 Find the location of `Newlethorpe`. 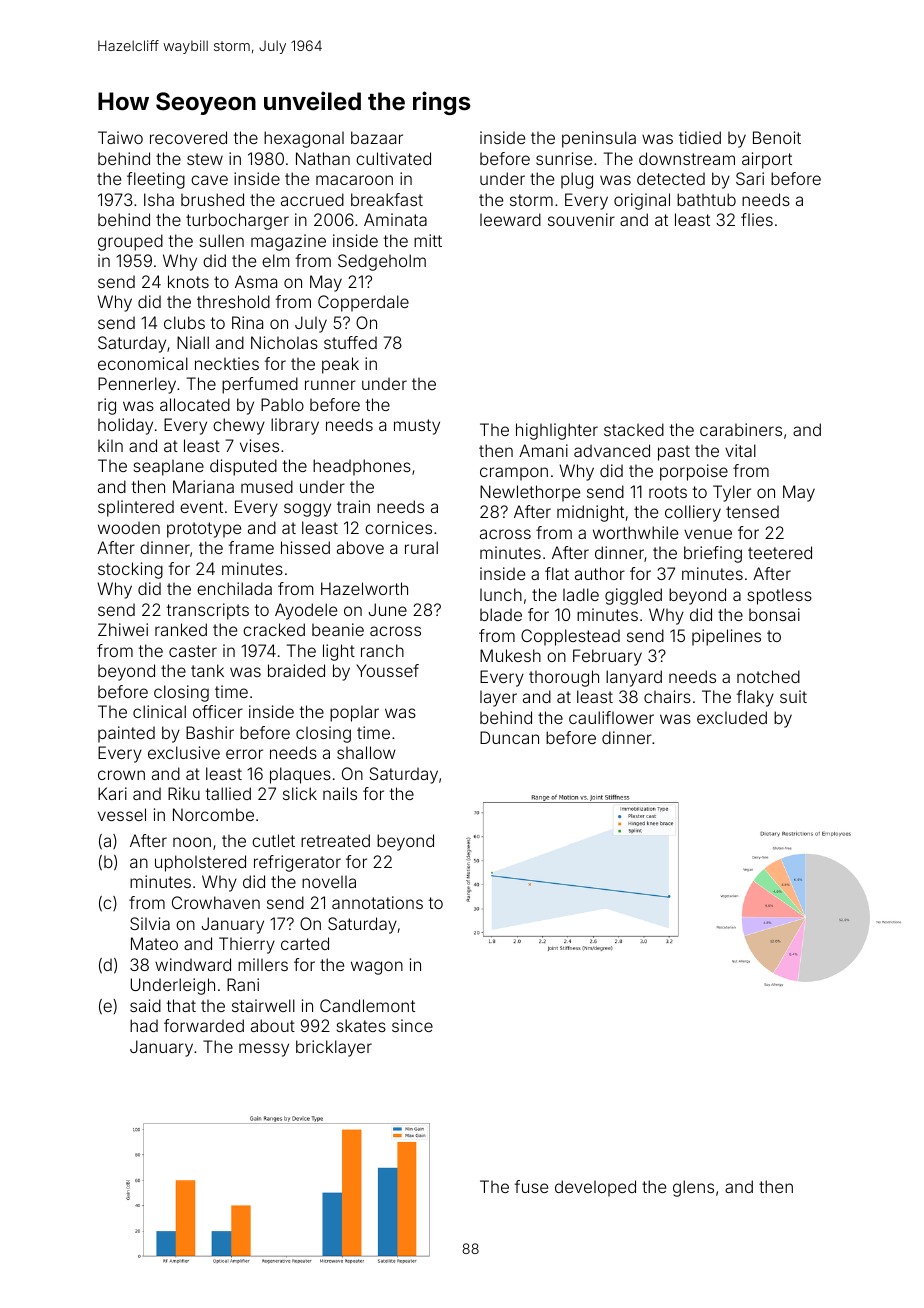

Newlethorpe is located at coordinates (530, 493).
